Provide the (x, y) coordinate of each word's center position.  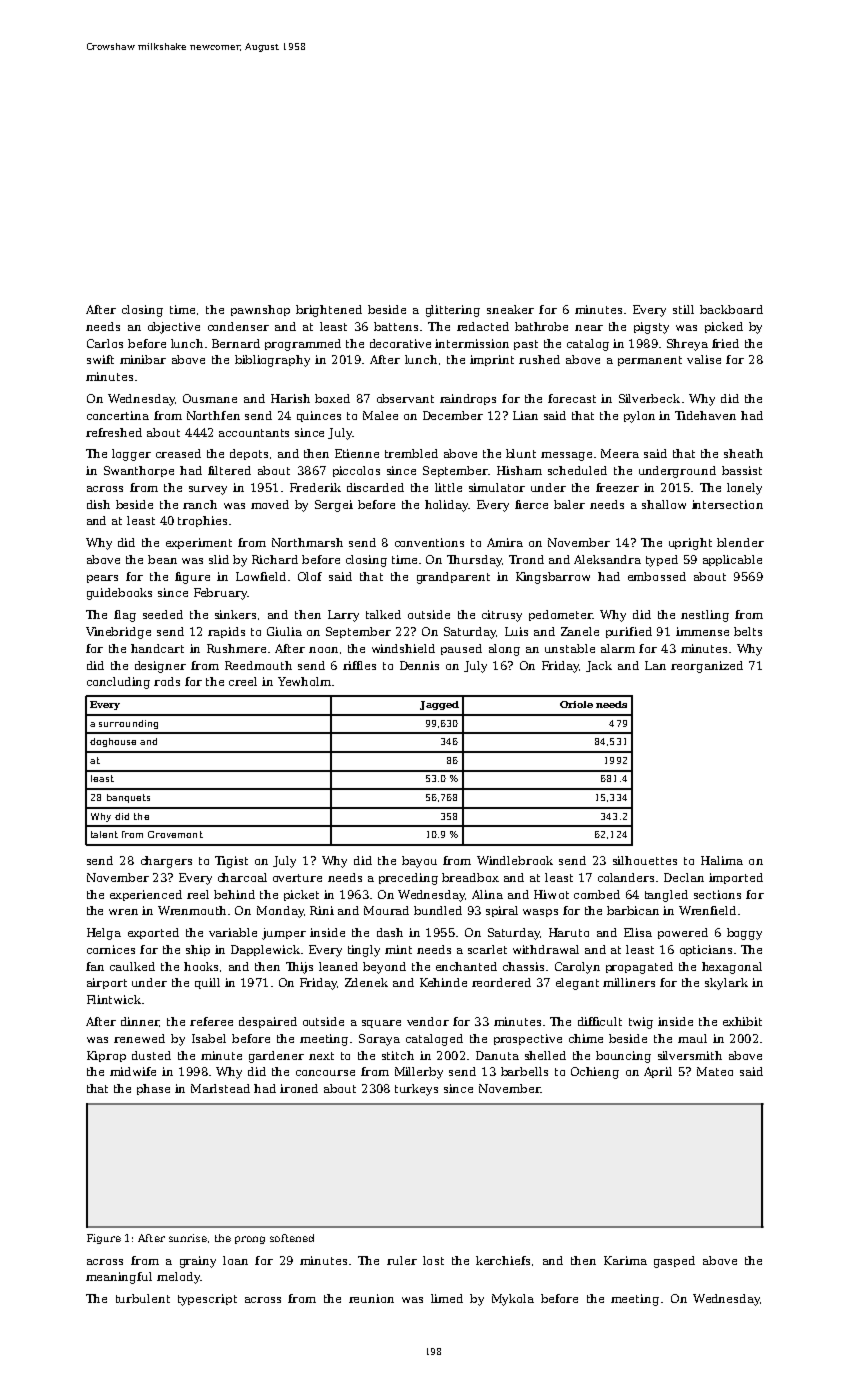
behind (234, 894)
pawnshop (260, 310)
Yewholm (304, 681)
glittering (453, 311)
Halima (722, 860)
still (683, 309)
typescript (207, 1300)
